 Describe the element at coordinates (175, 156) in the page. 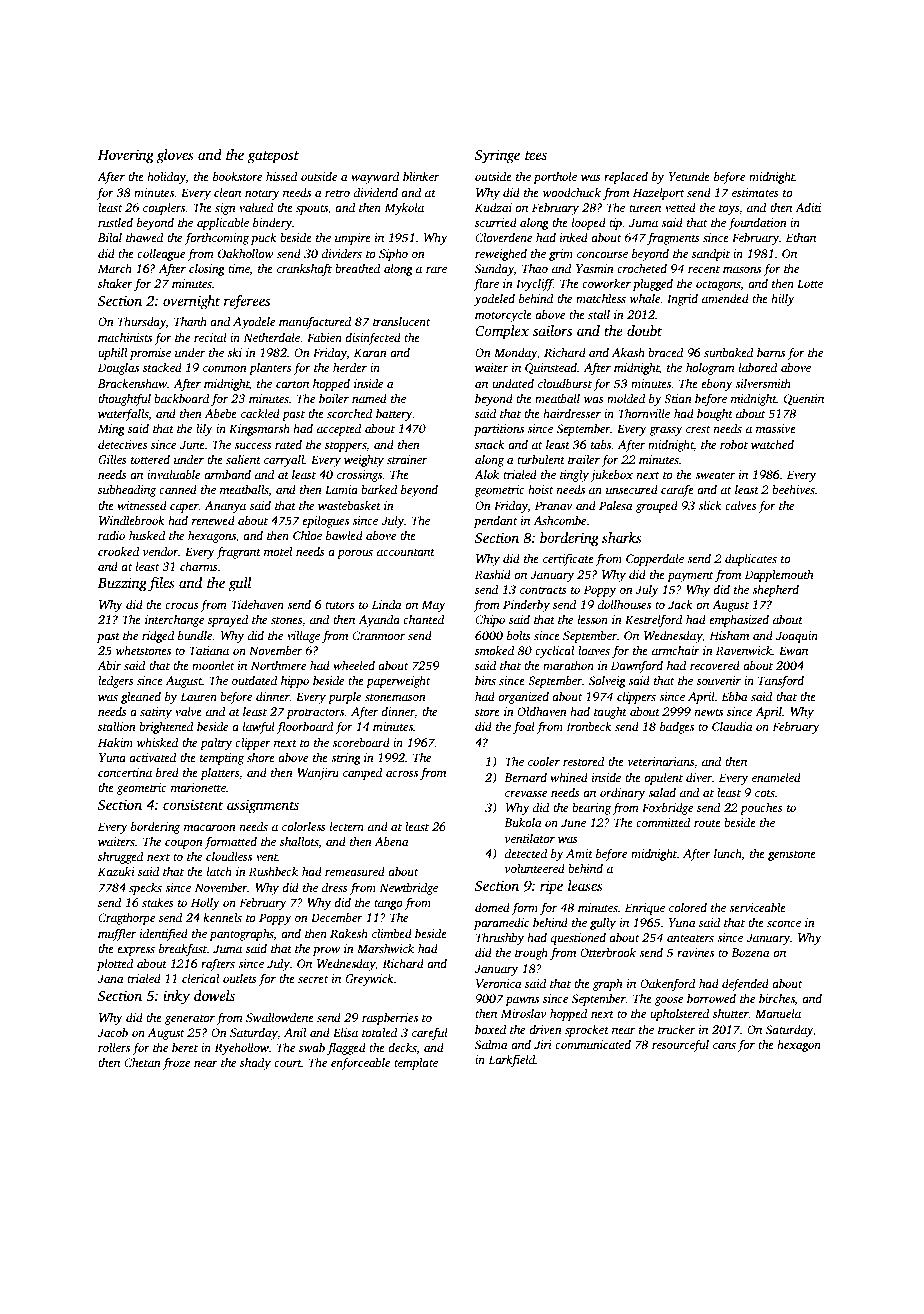

I see `gloves` at that location.
